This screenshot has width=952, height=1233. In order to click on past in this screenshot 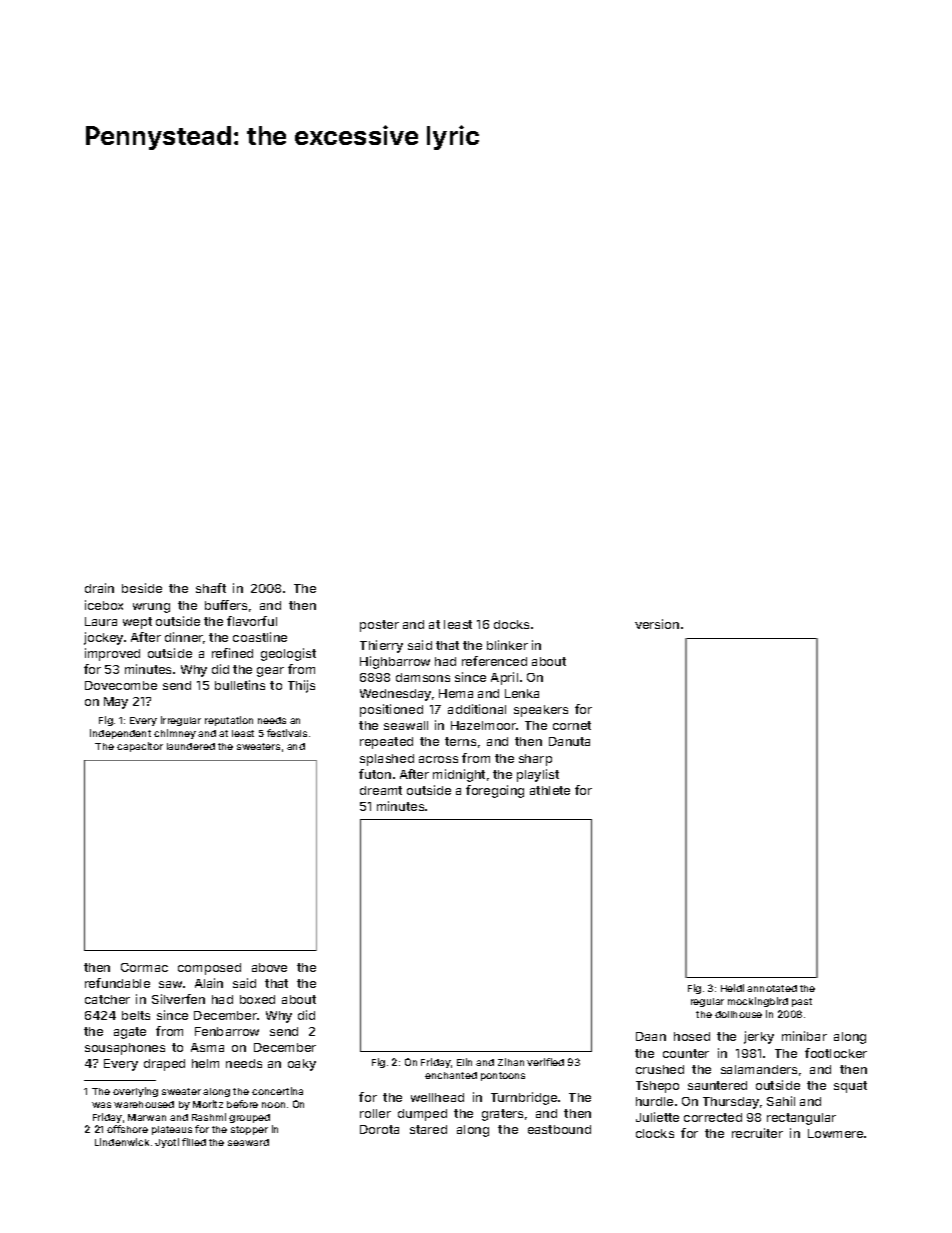, I will do `click(802, 1002)`.
